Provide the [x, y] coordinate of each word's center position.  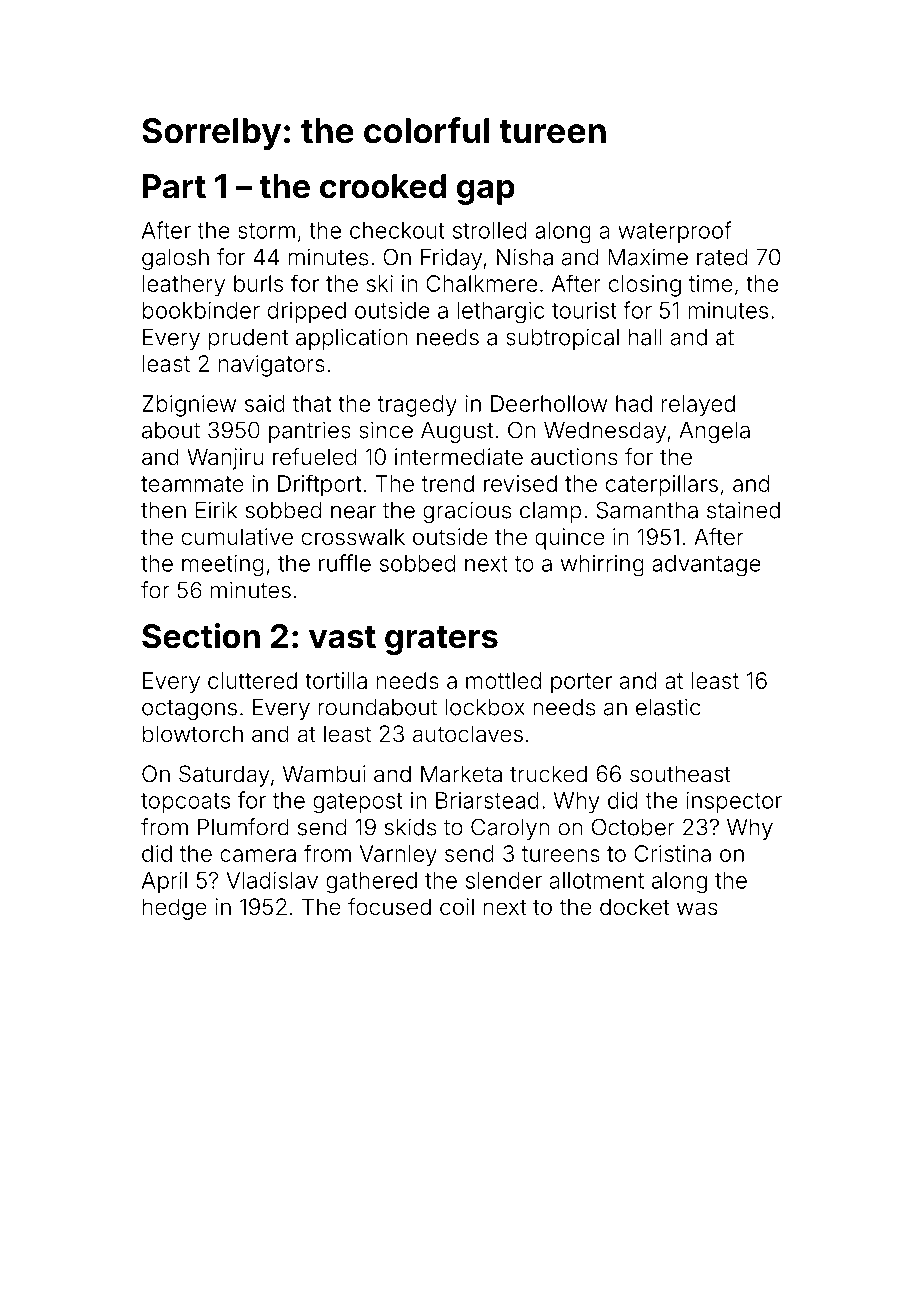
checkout [397, 230]
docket [634, 907]
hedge [175, 909]
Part [174, 186]
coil [457, 907]
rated [722, 257]
